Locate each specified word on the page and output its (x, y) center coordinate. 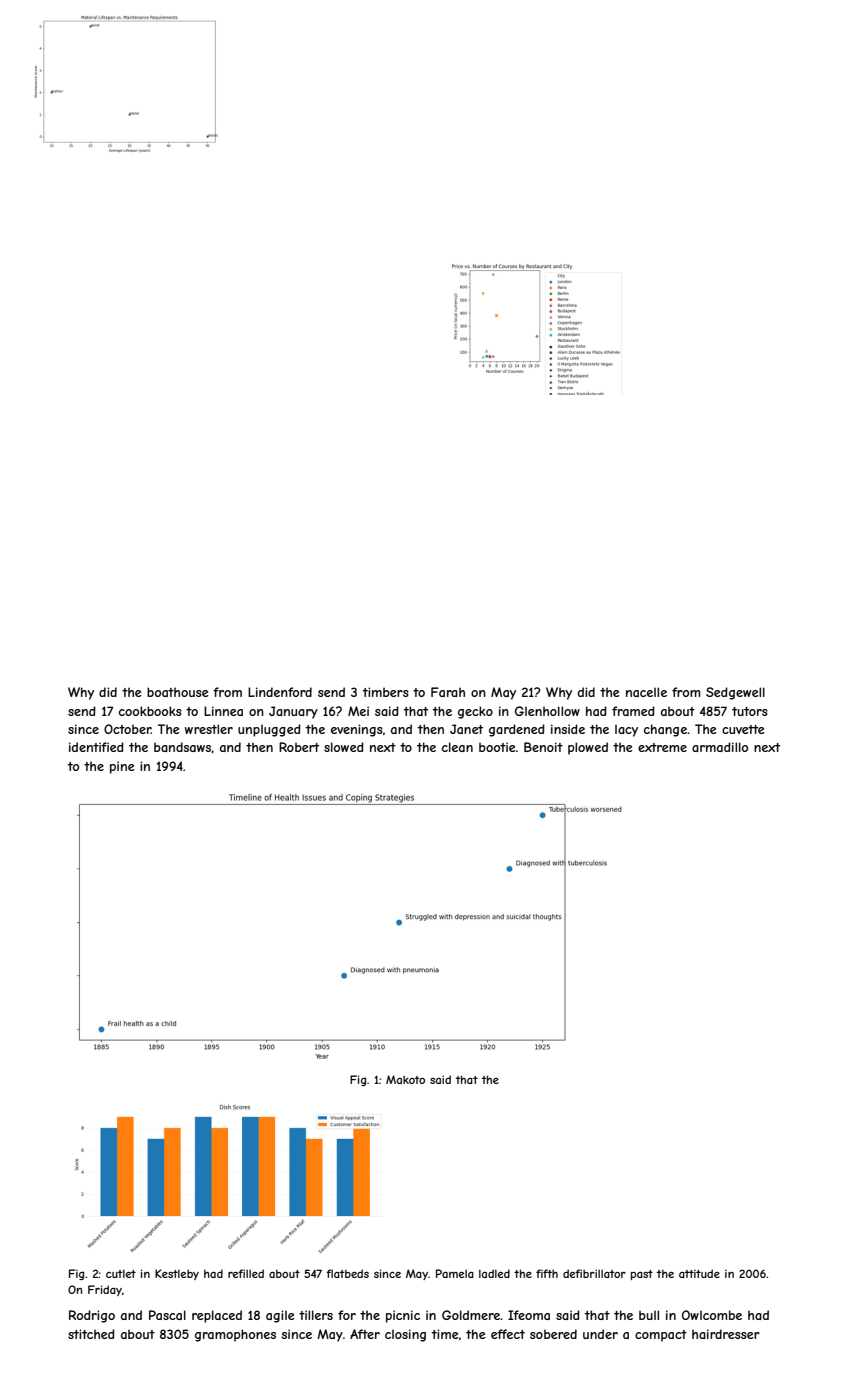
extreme (662, 747)
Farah (448, 692)
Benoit (543, 747)
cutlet (121, 1273)
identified (96, 747)
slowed (344, 747)
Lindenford (280, 692)
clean (457, 747)
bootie (497, 747)
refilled (246, 1273)
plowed (588, 748)
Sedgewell (735, 693)
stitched (91, 1334)
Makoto (405, 1079)
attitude (699, 1273)
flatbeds (347, 1273)
